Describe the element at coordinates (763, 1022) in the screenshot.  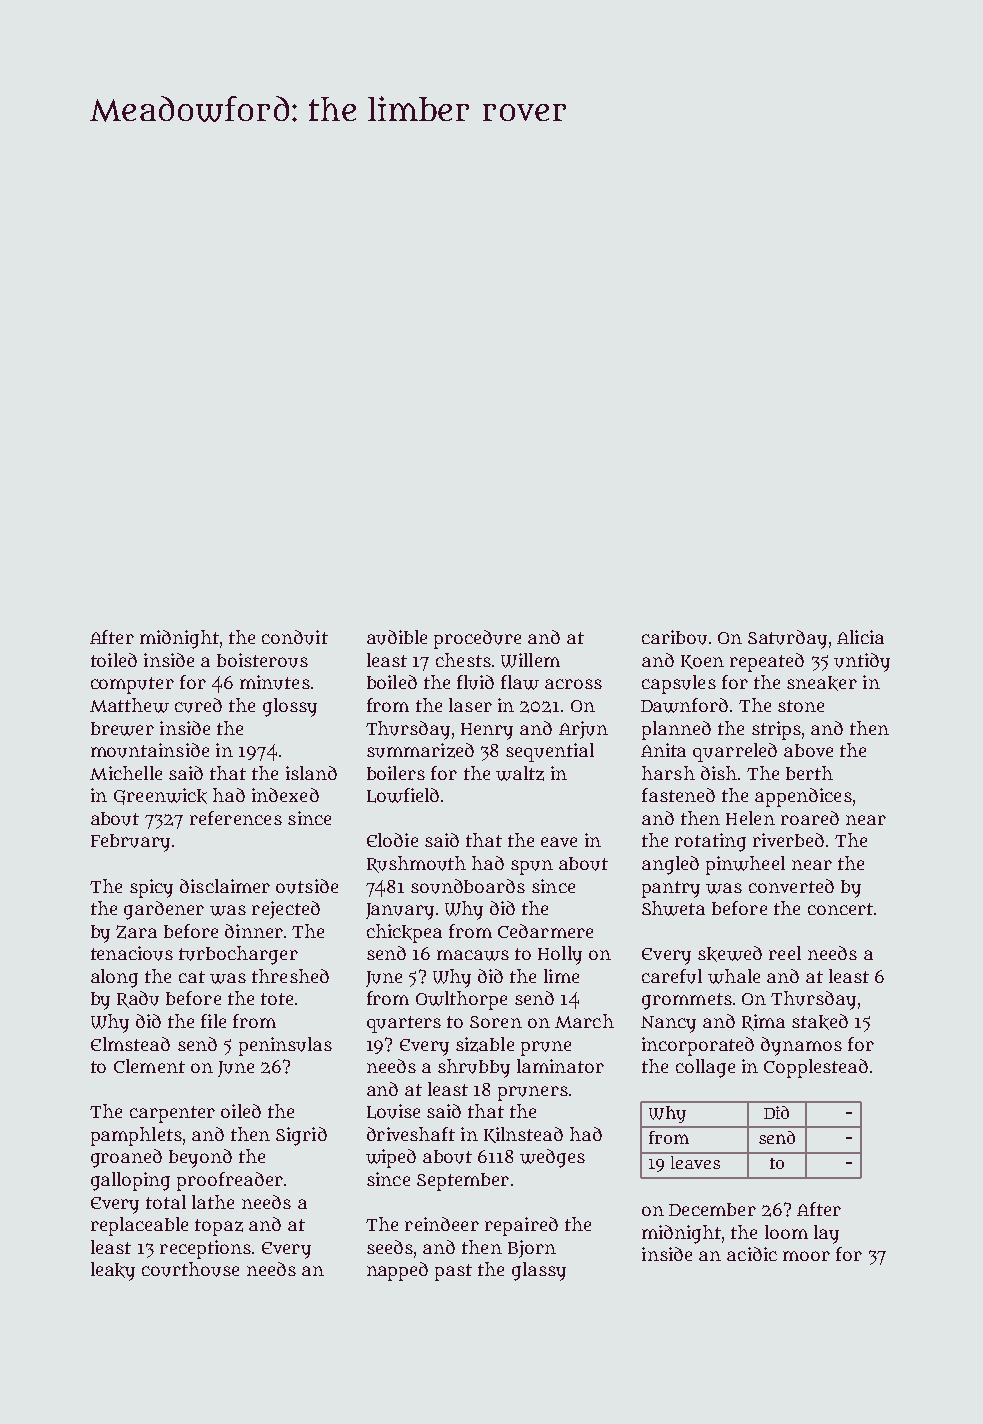
I see `Rima` at that location.
